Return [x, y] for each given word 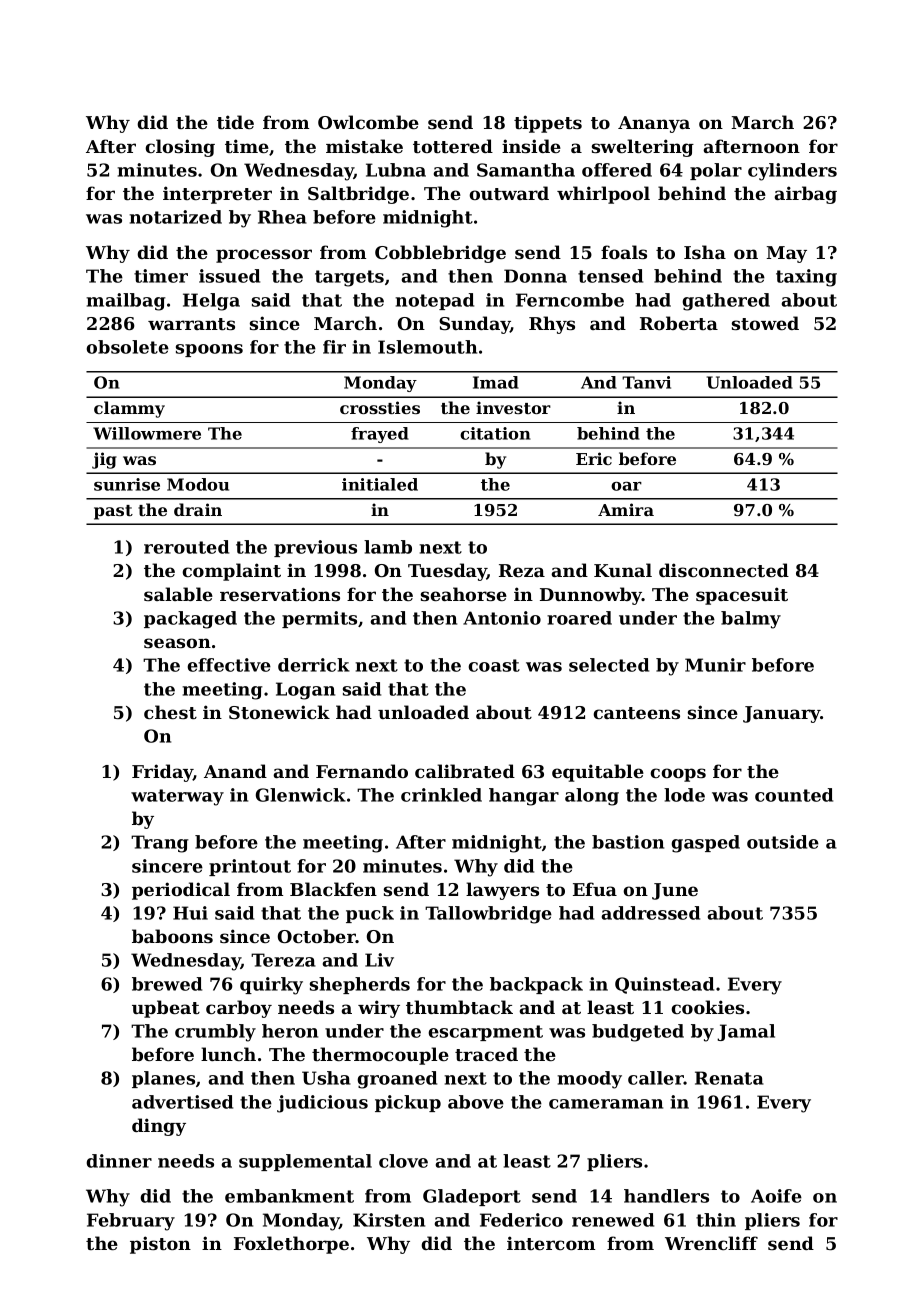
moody [589, 1080]
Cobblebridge [440, 254]
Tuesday [447, 572]
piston [160, 1245]
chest [170, 712]
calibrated [465, 771]
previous [315, 548]
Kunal [623, 570]
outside [783, 842]
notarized [175, 217]
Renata [729, 1078]
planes [163, 1079]
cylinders [792, 172]
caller [656, 1078]
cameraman [606, 1104]
